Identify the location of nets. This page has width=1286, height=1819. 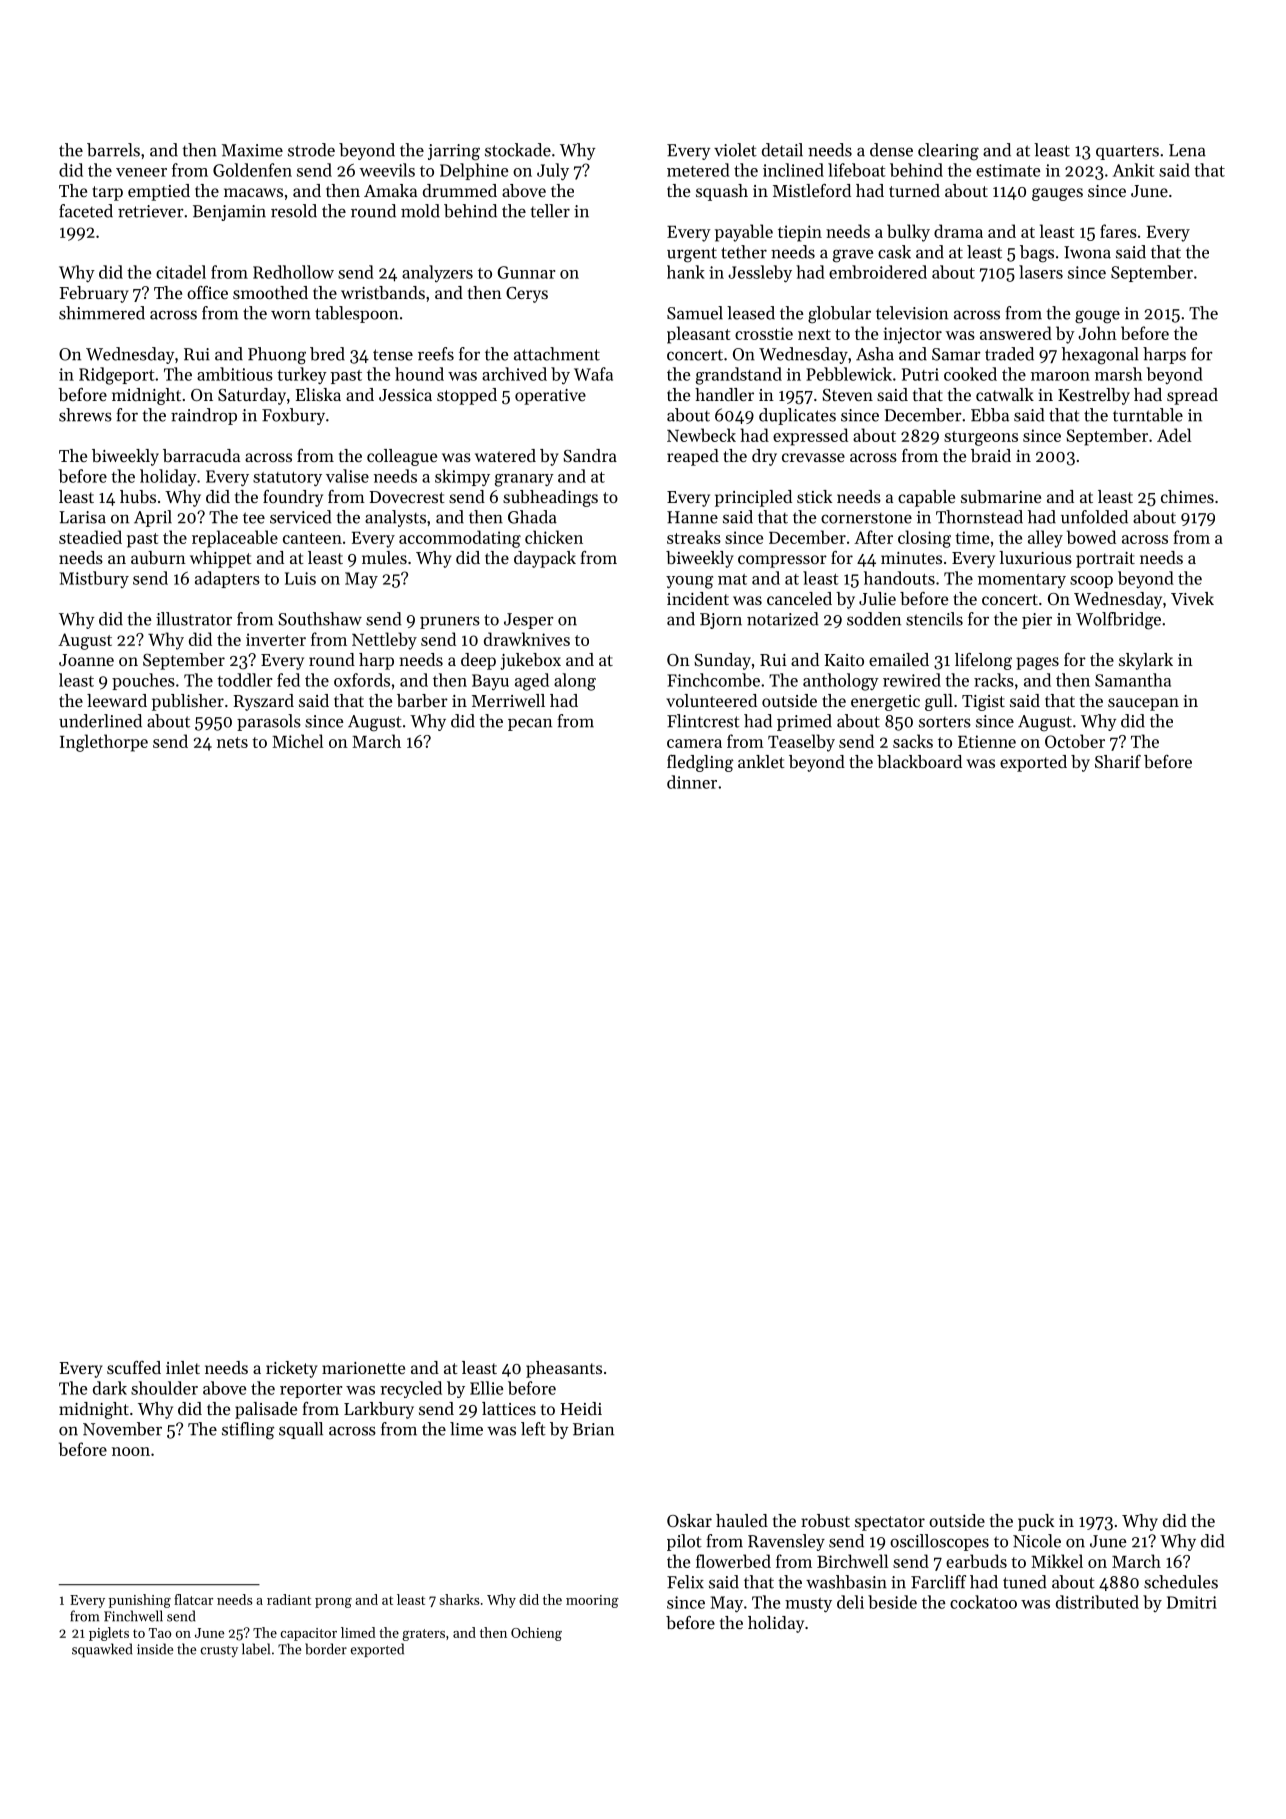
(232, 742).
